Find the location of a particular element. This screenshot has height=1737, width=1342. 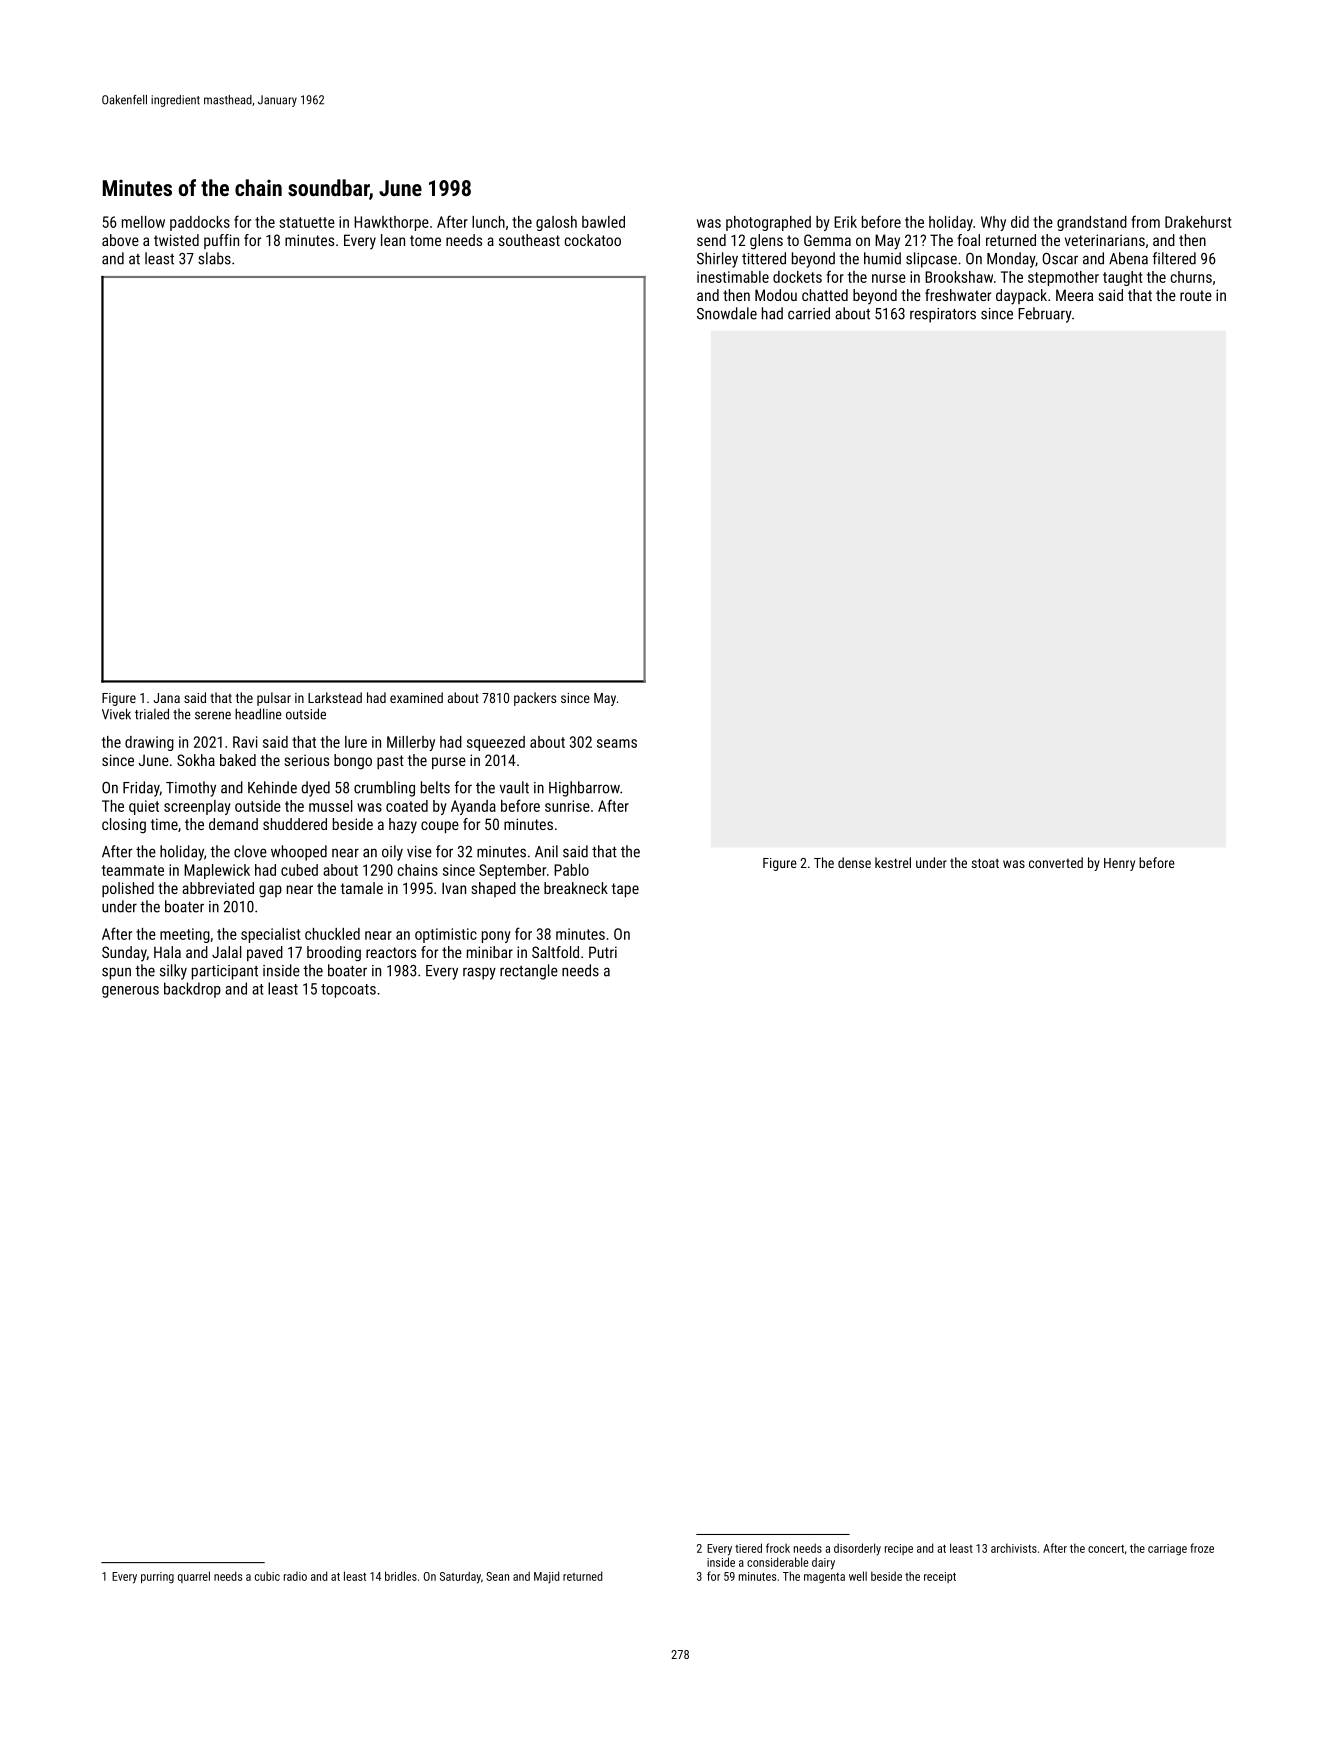

radio is located at coordinates (295, 1576).
